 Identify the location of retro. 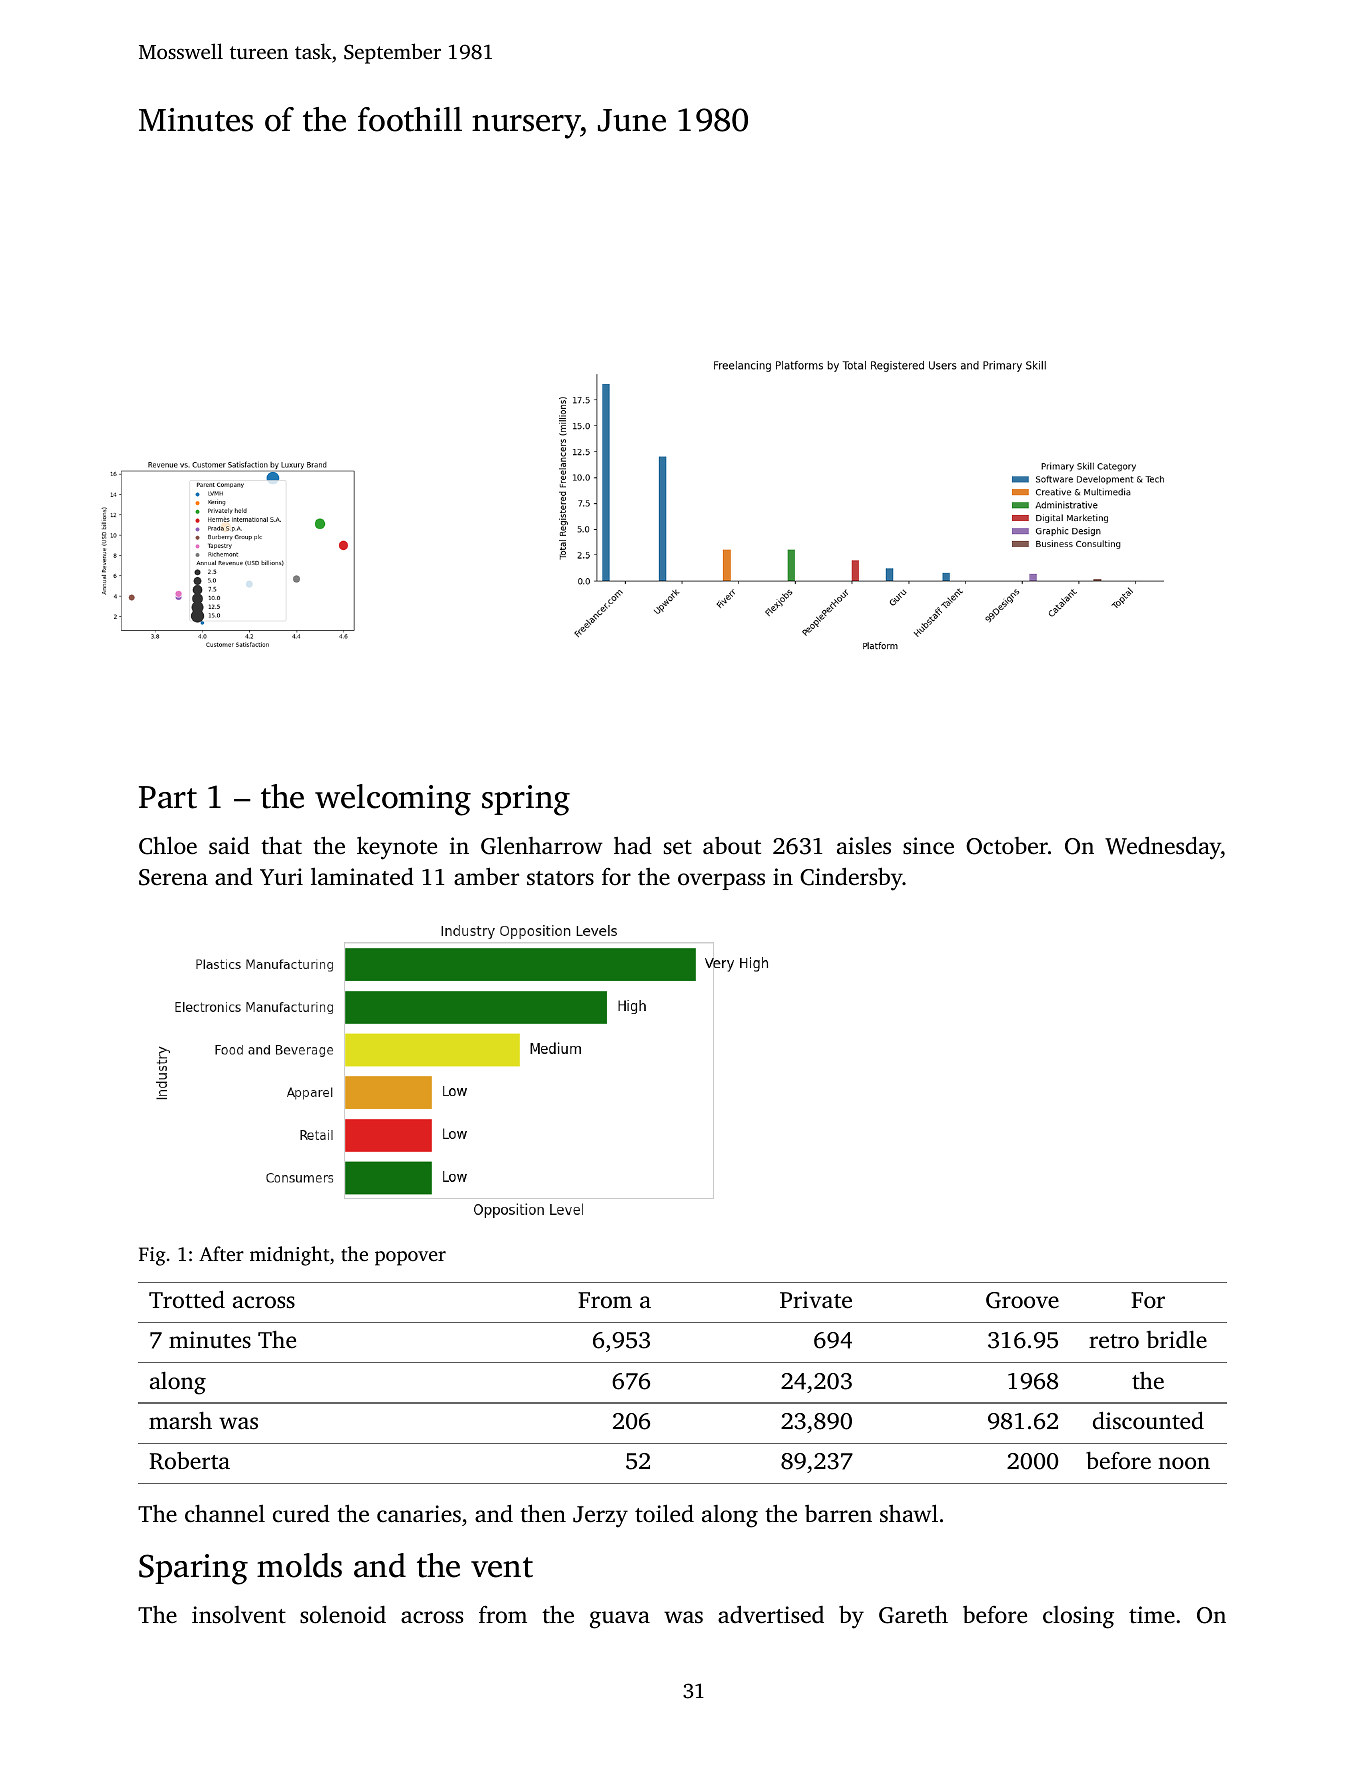
(1114, 1341).
